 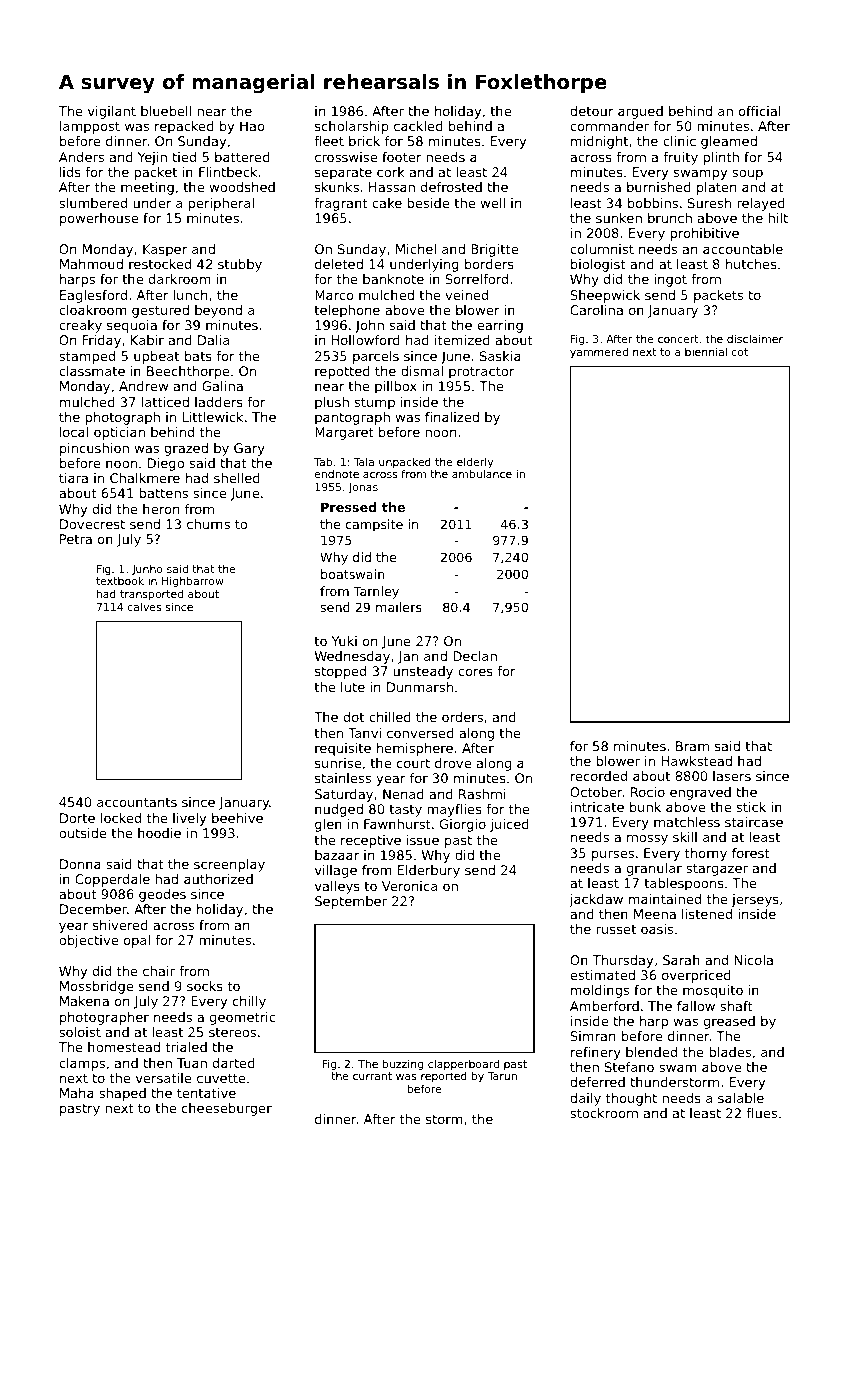 What do you see at coordinates (144, 606) in the screenshot?
I see `calves` at bounding box center [144, 606].
